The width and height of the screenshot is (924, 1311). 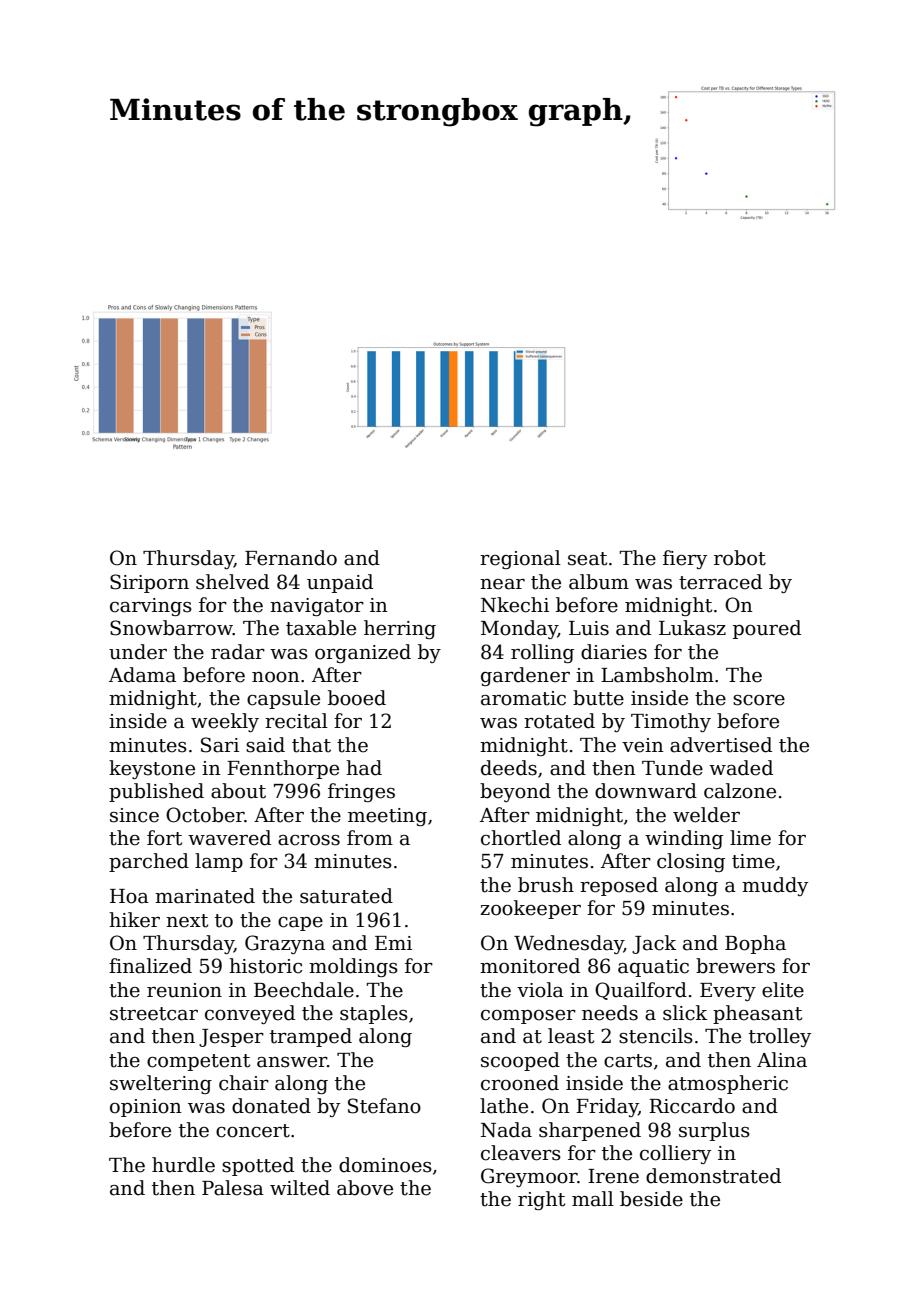 I want to click on published, so click(x=156, y=792).
